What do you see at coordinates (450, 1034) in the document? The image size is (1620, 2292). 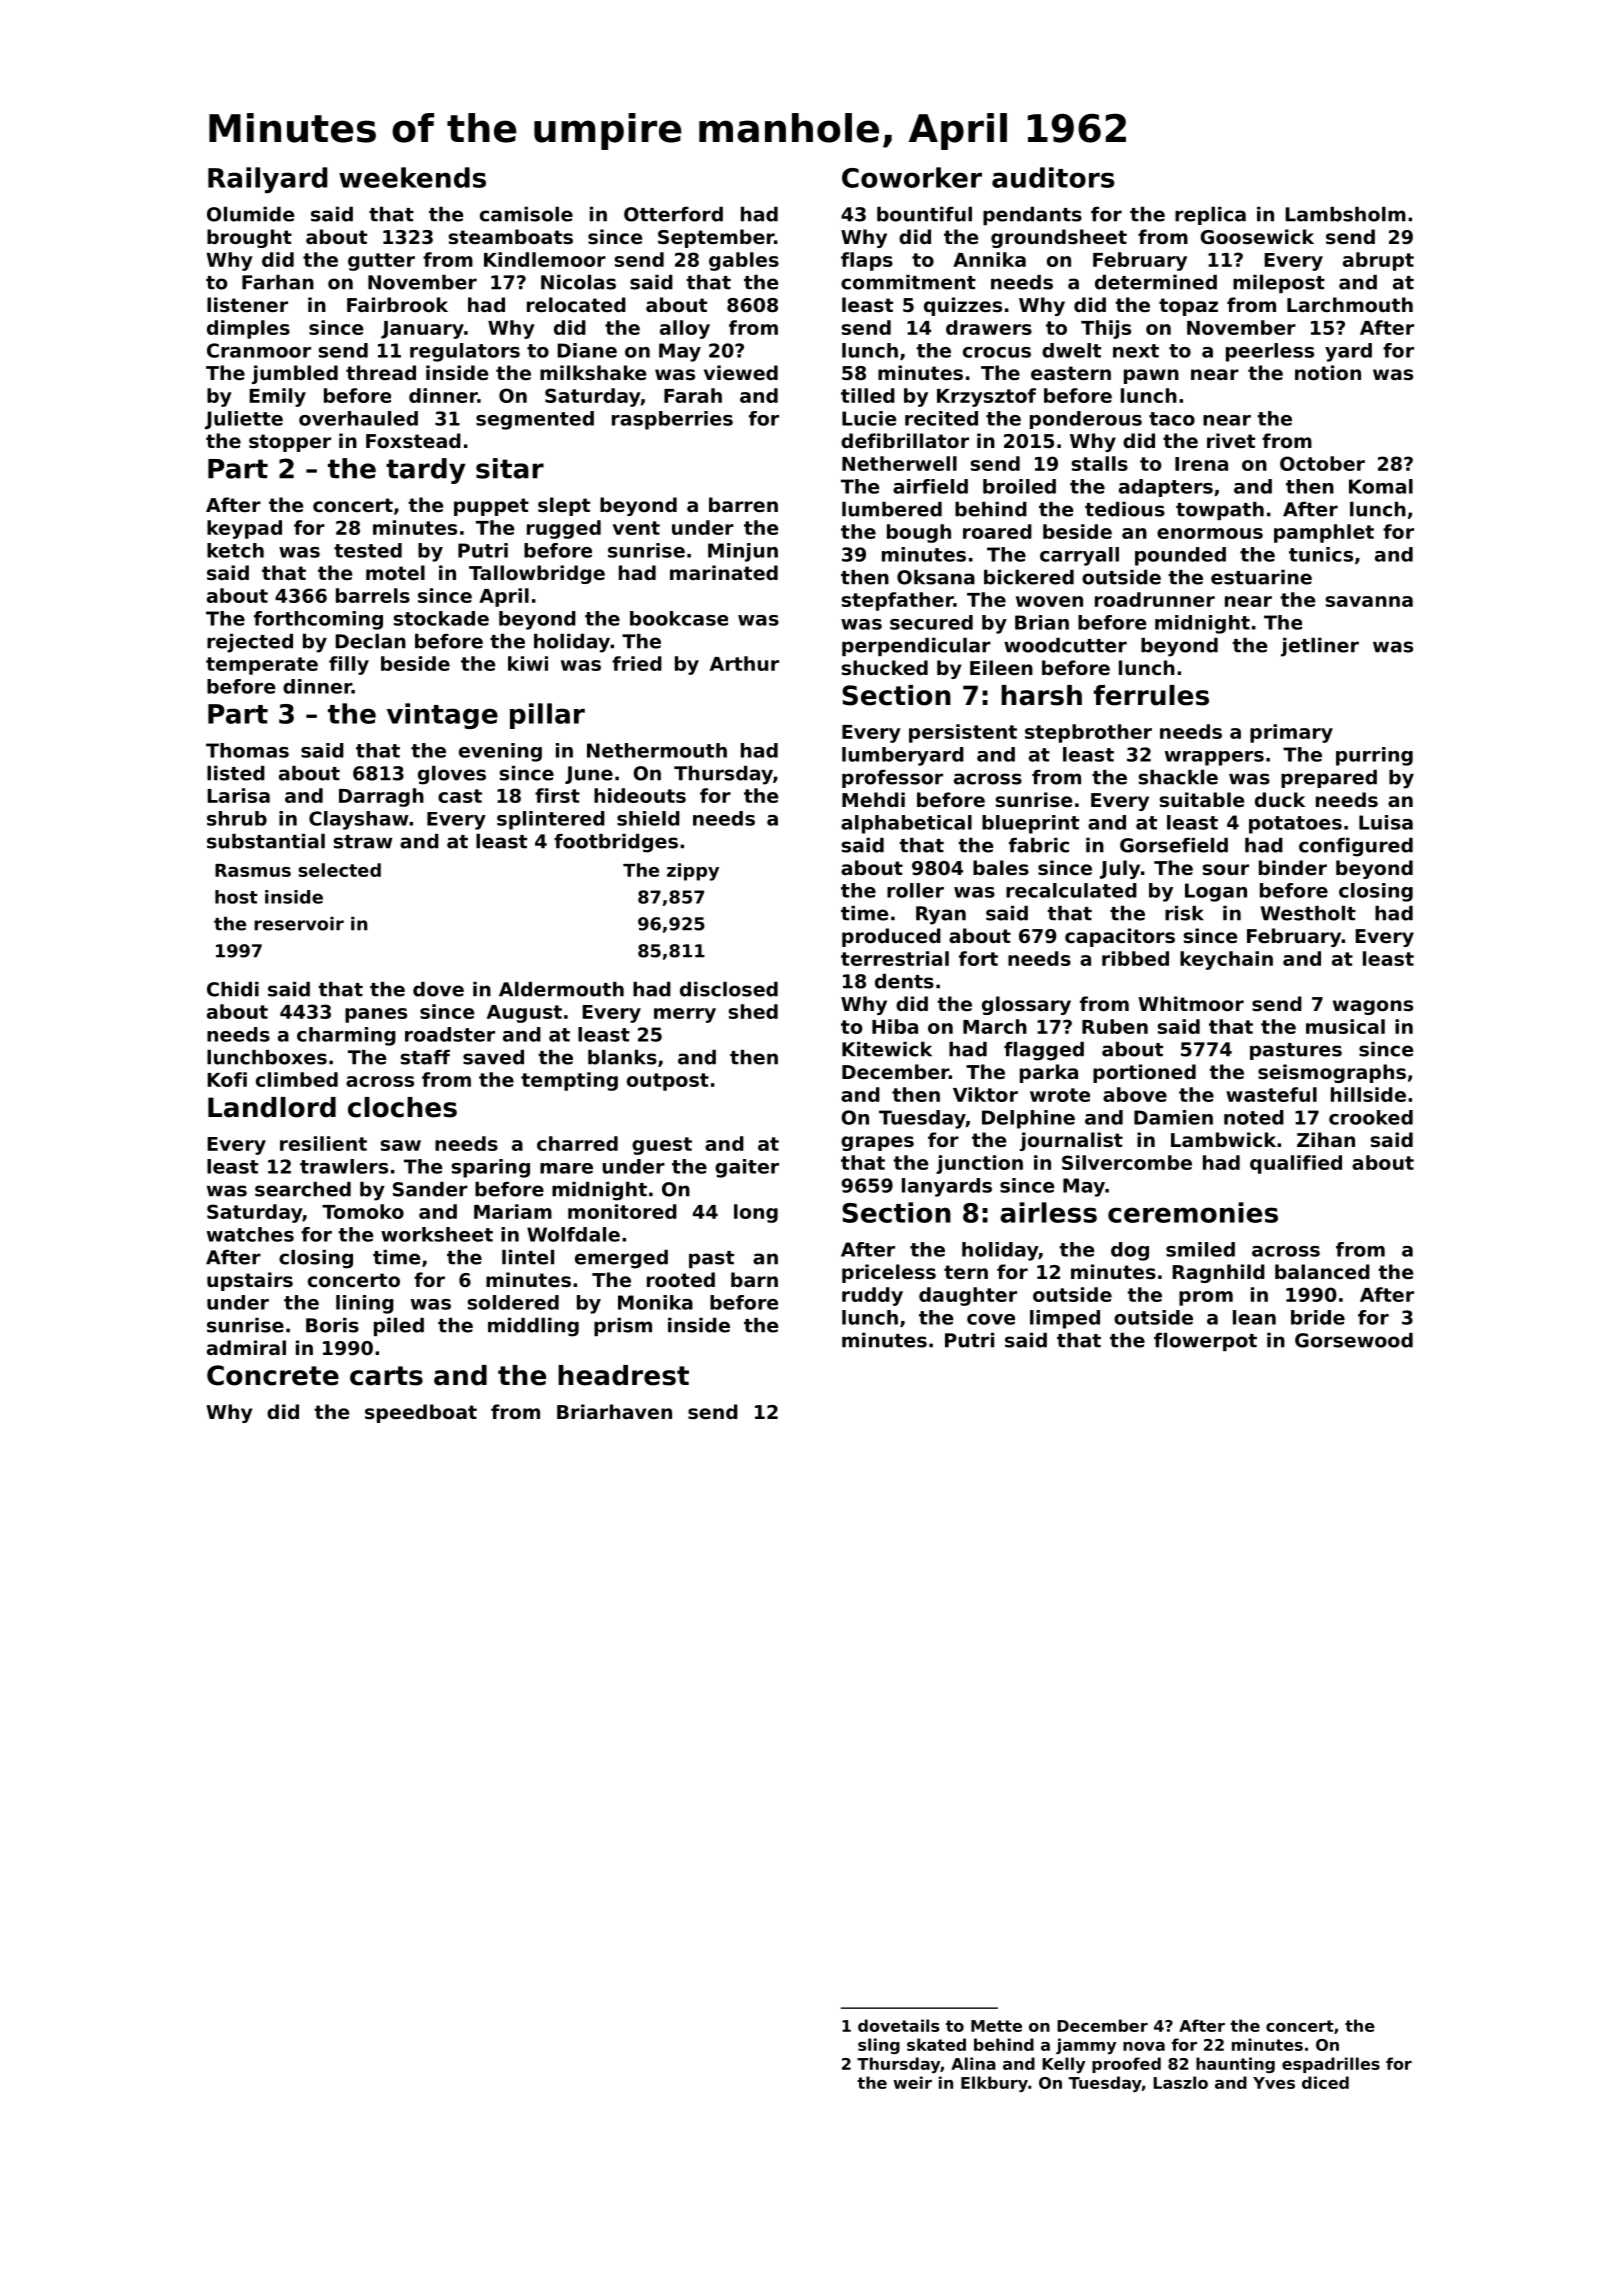 I see `roadster` at bounding box center [450, 1034].
